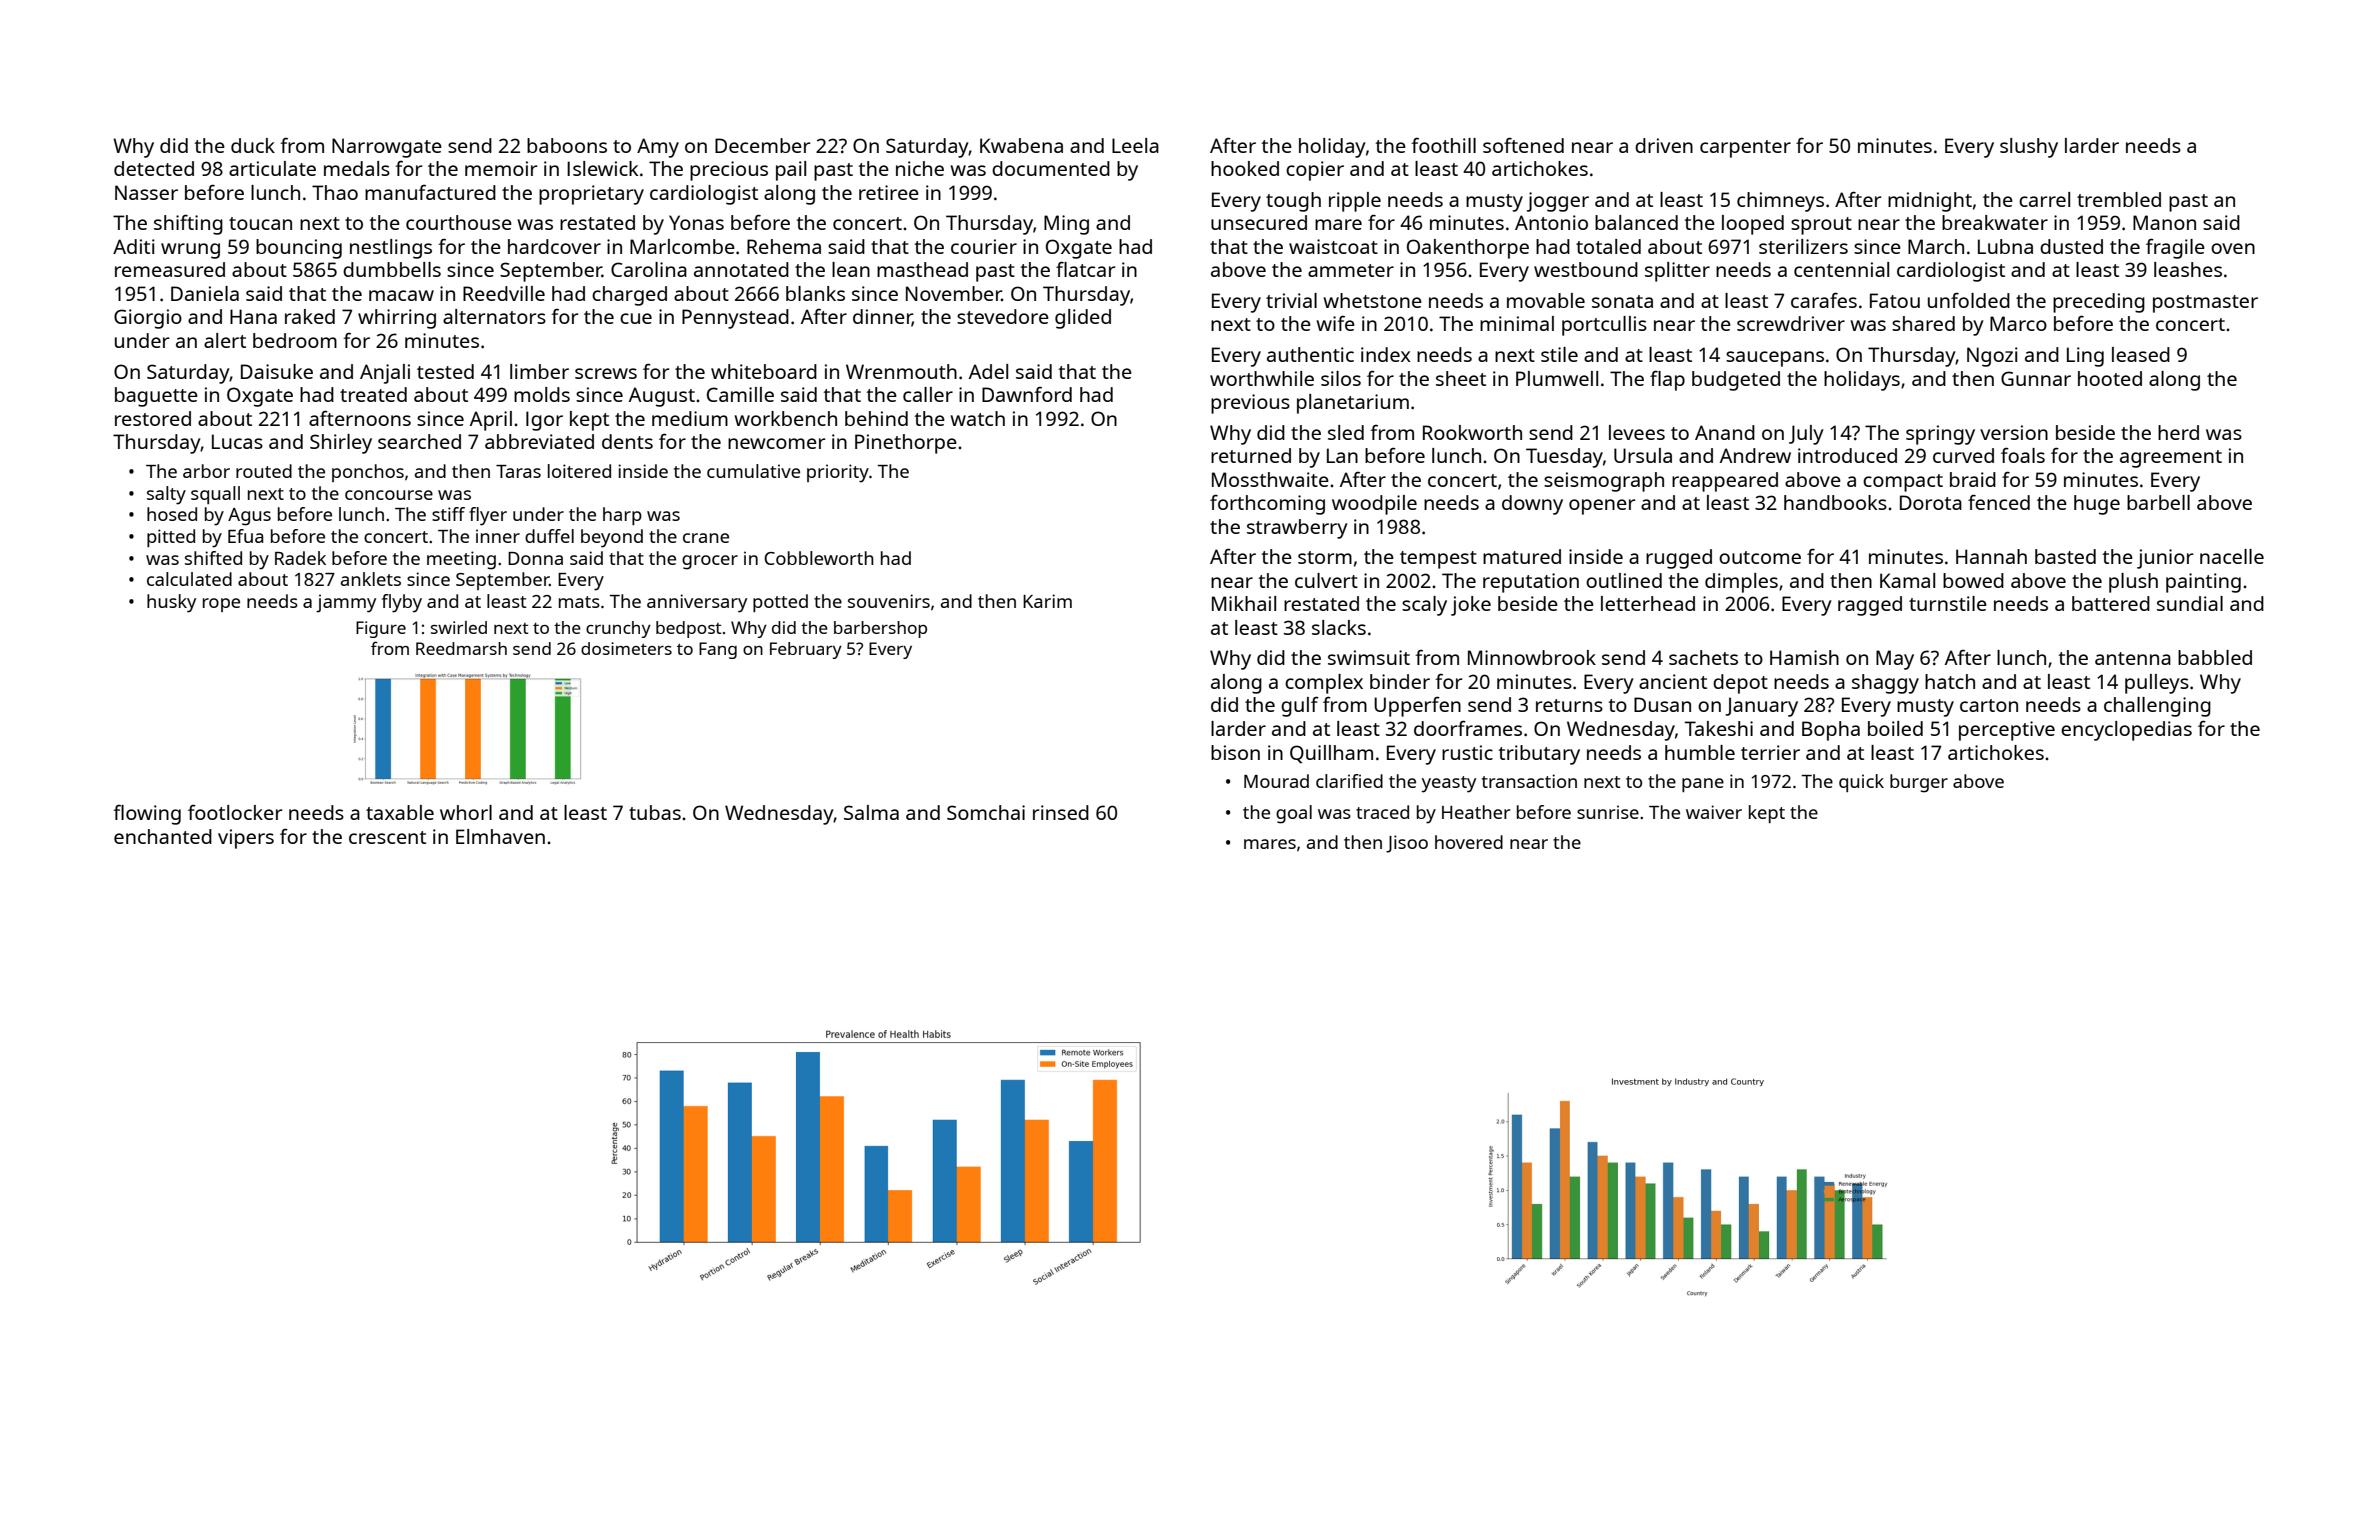 The width and height of the screenshot is (2380, 1540). I want to click on foothill, so click(1443, 145).
